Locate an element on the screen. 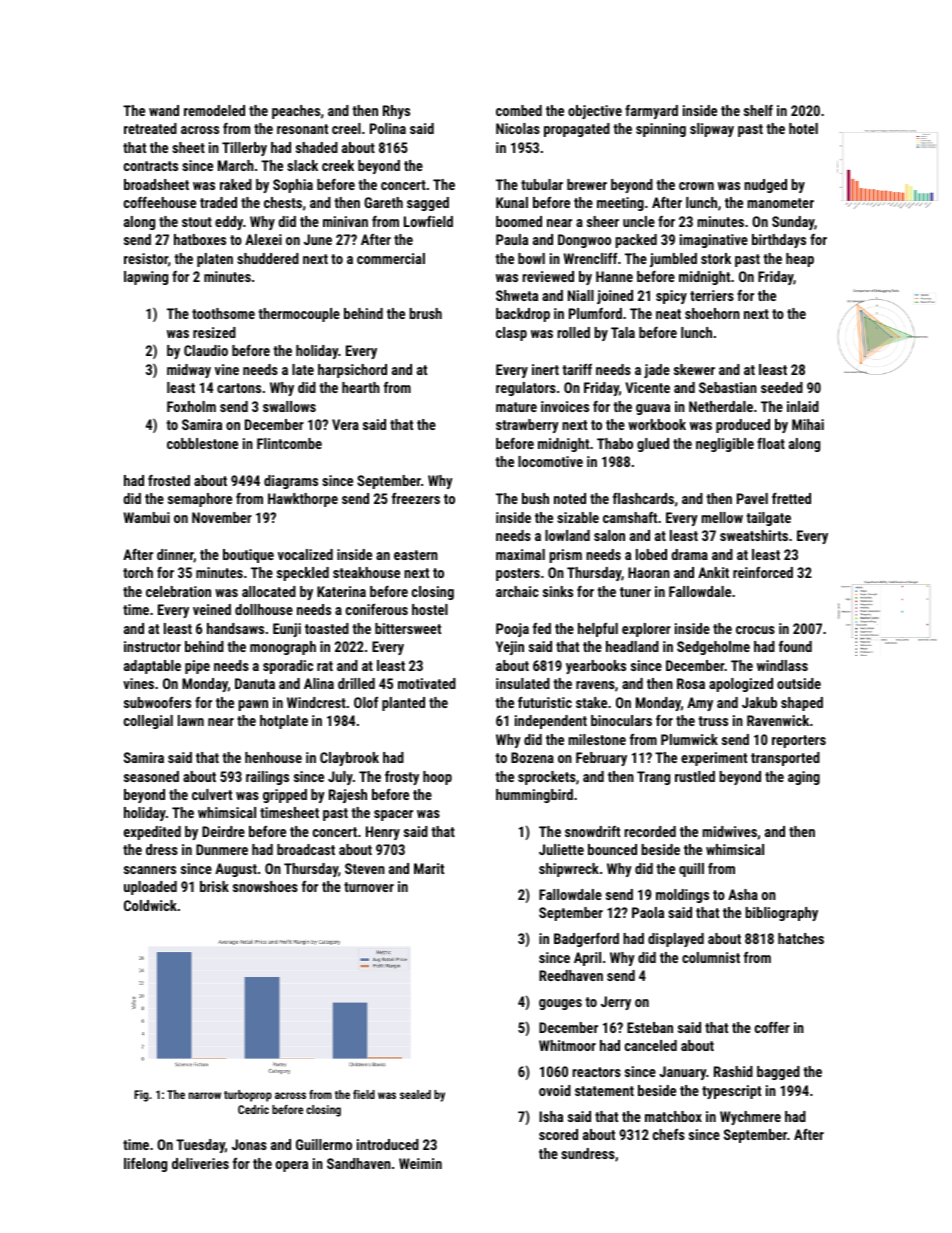  shipwreck is located at coordinates (569, 870).
